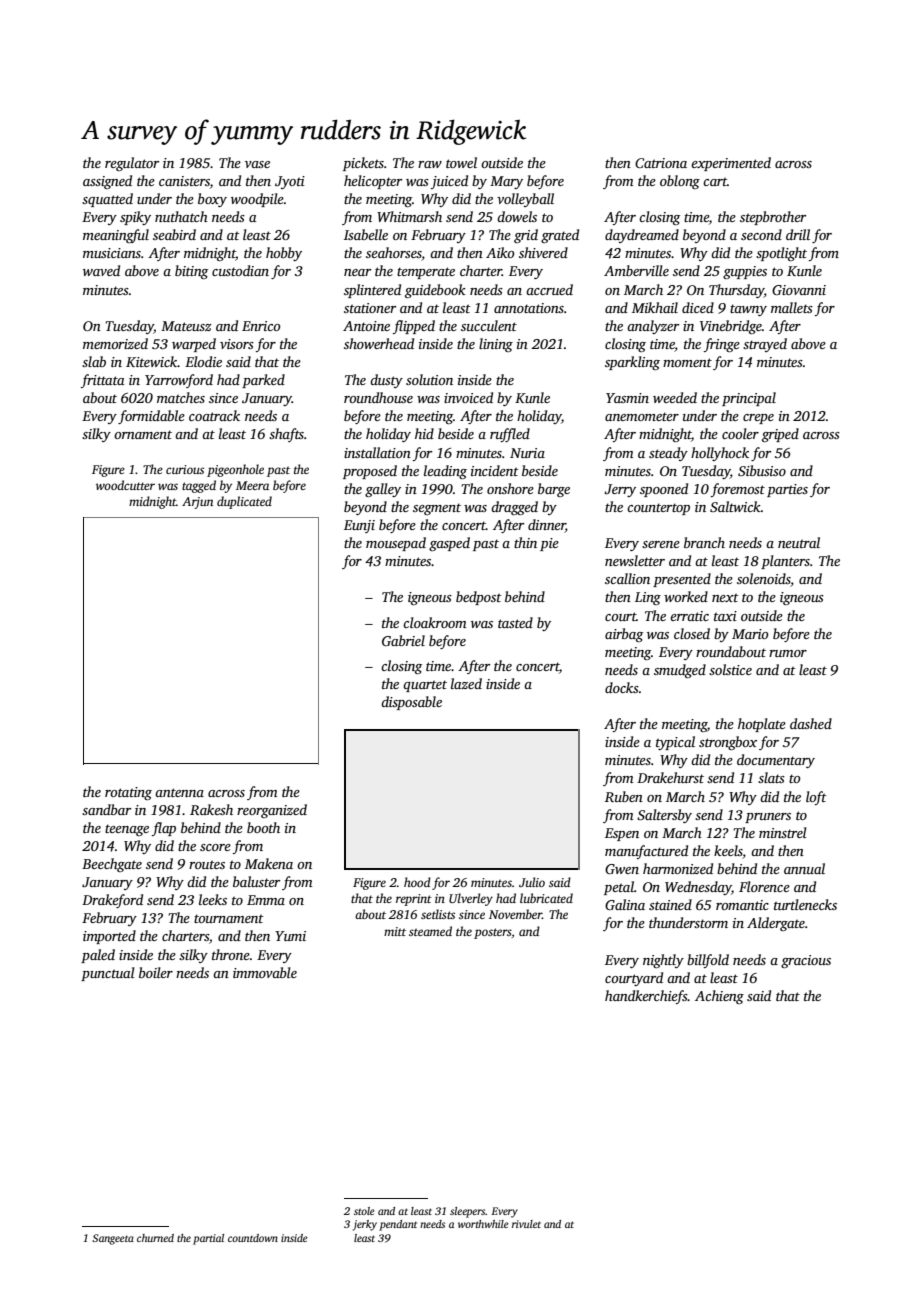 Image resolution: width=924 pixels, height=1308 pixels. I want to click on Sangeeta, so click(113, 1239).
